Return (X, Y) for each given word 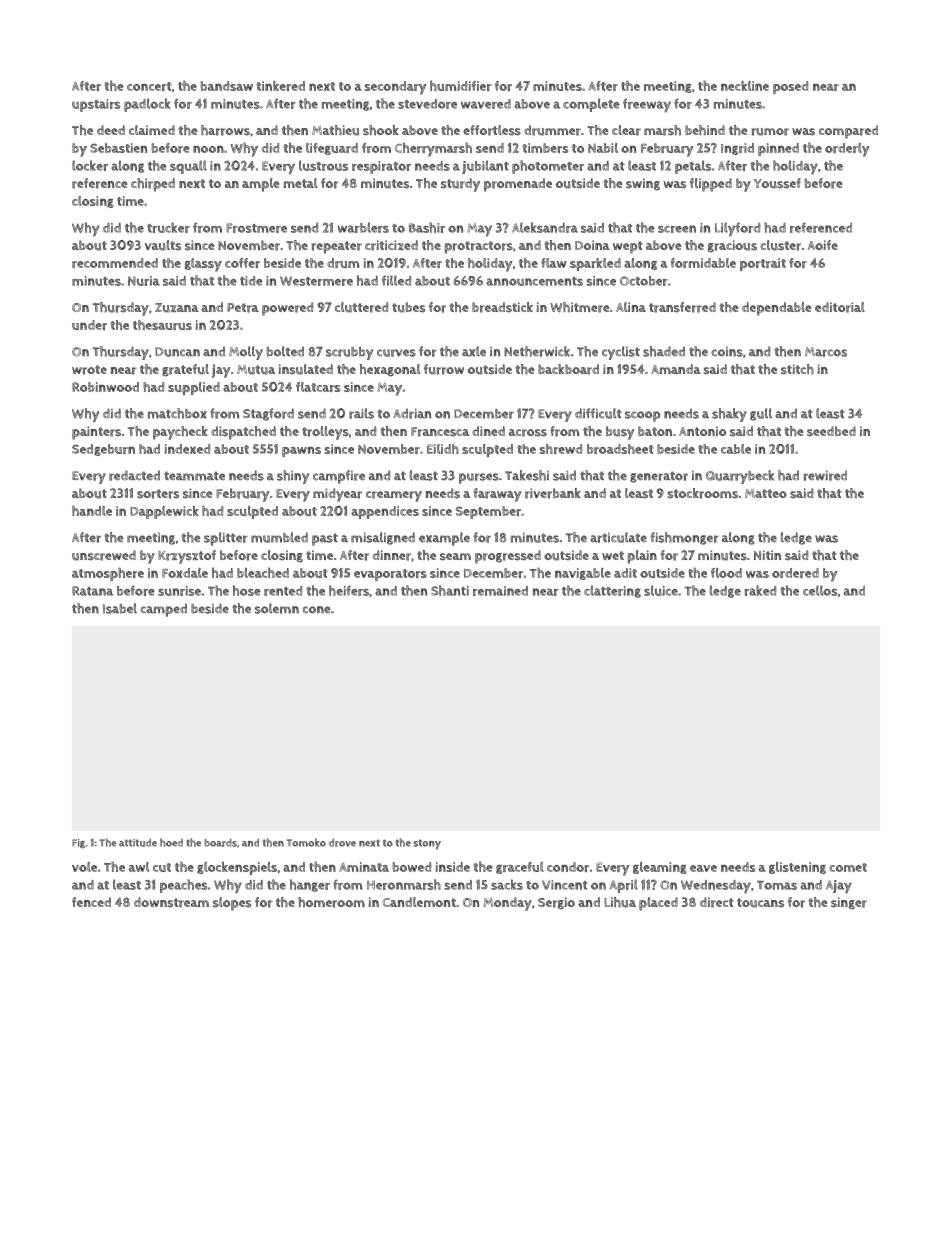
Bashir (427, 227)
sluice (661, 590)
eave (703, 868)
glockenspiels (237, 868)
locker (90, 165)
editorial (840, 307)
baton (655, 431)
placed (658, 904)
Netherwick (537, 351)
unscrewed (104, 555)
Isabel (120, 608)
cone (316, 610)
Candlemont (419, 902)
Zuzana (177, 308)
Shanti (450, 590)
